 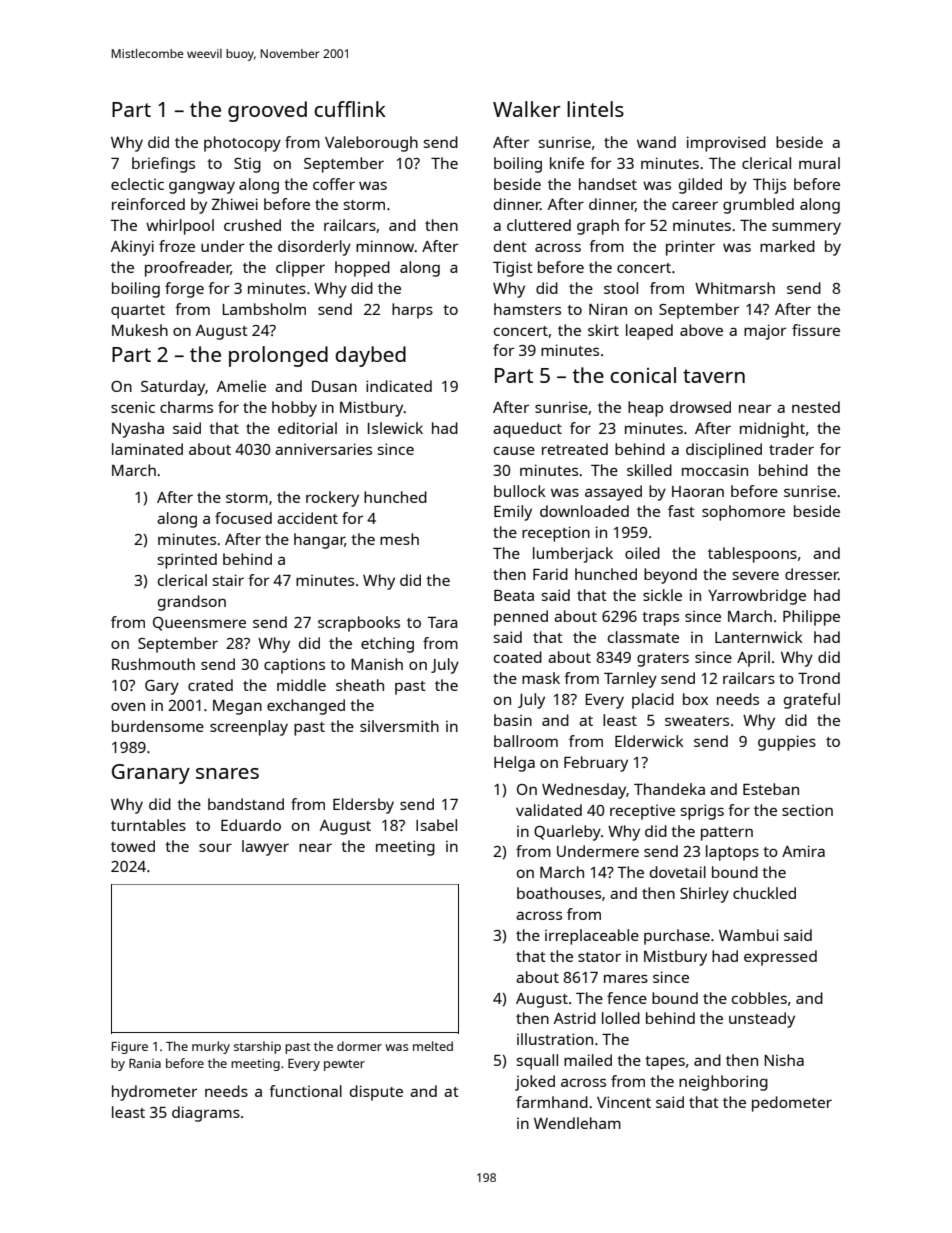 I want to click on pedometer, so click(x=792, y=1104).
